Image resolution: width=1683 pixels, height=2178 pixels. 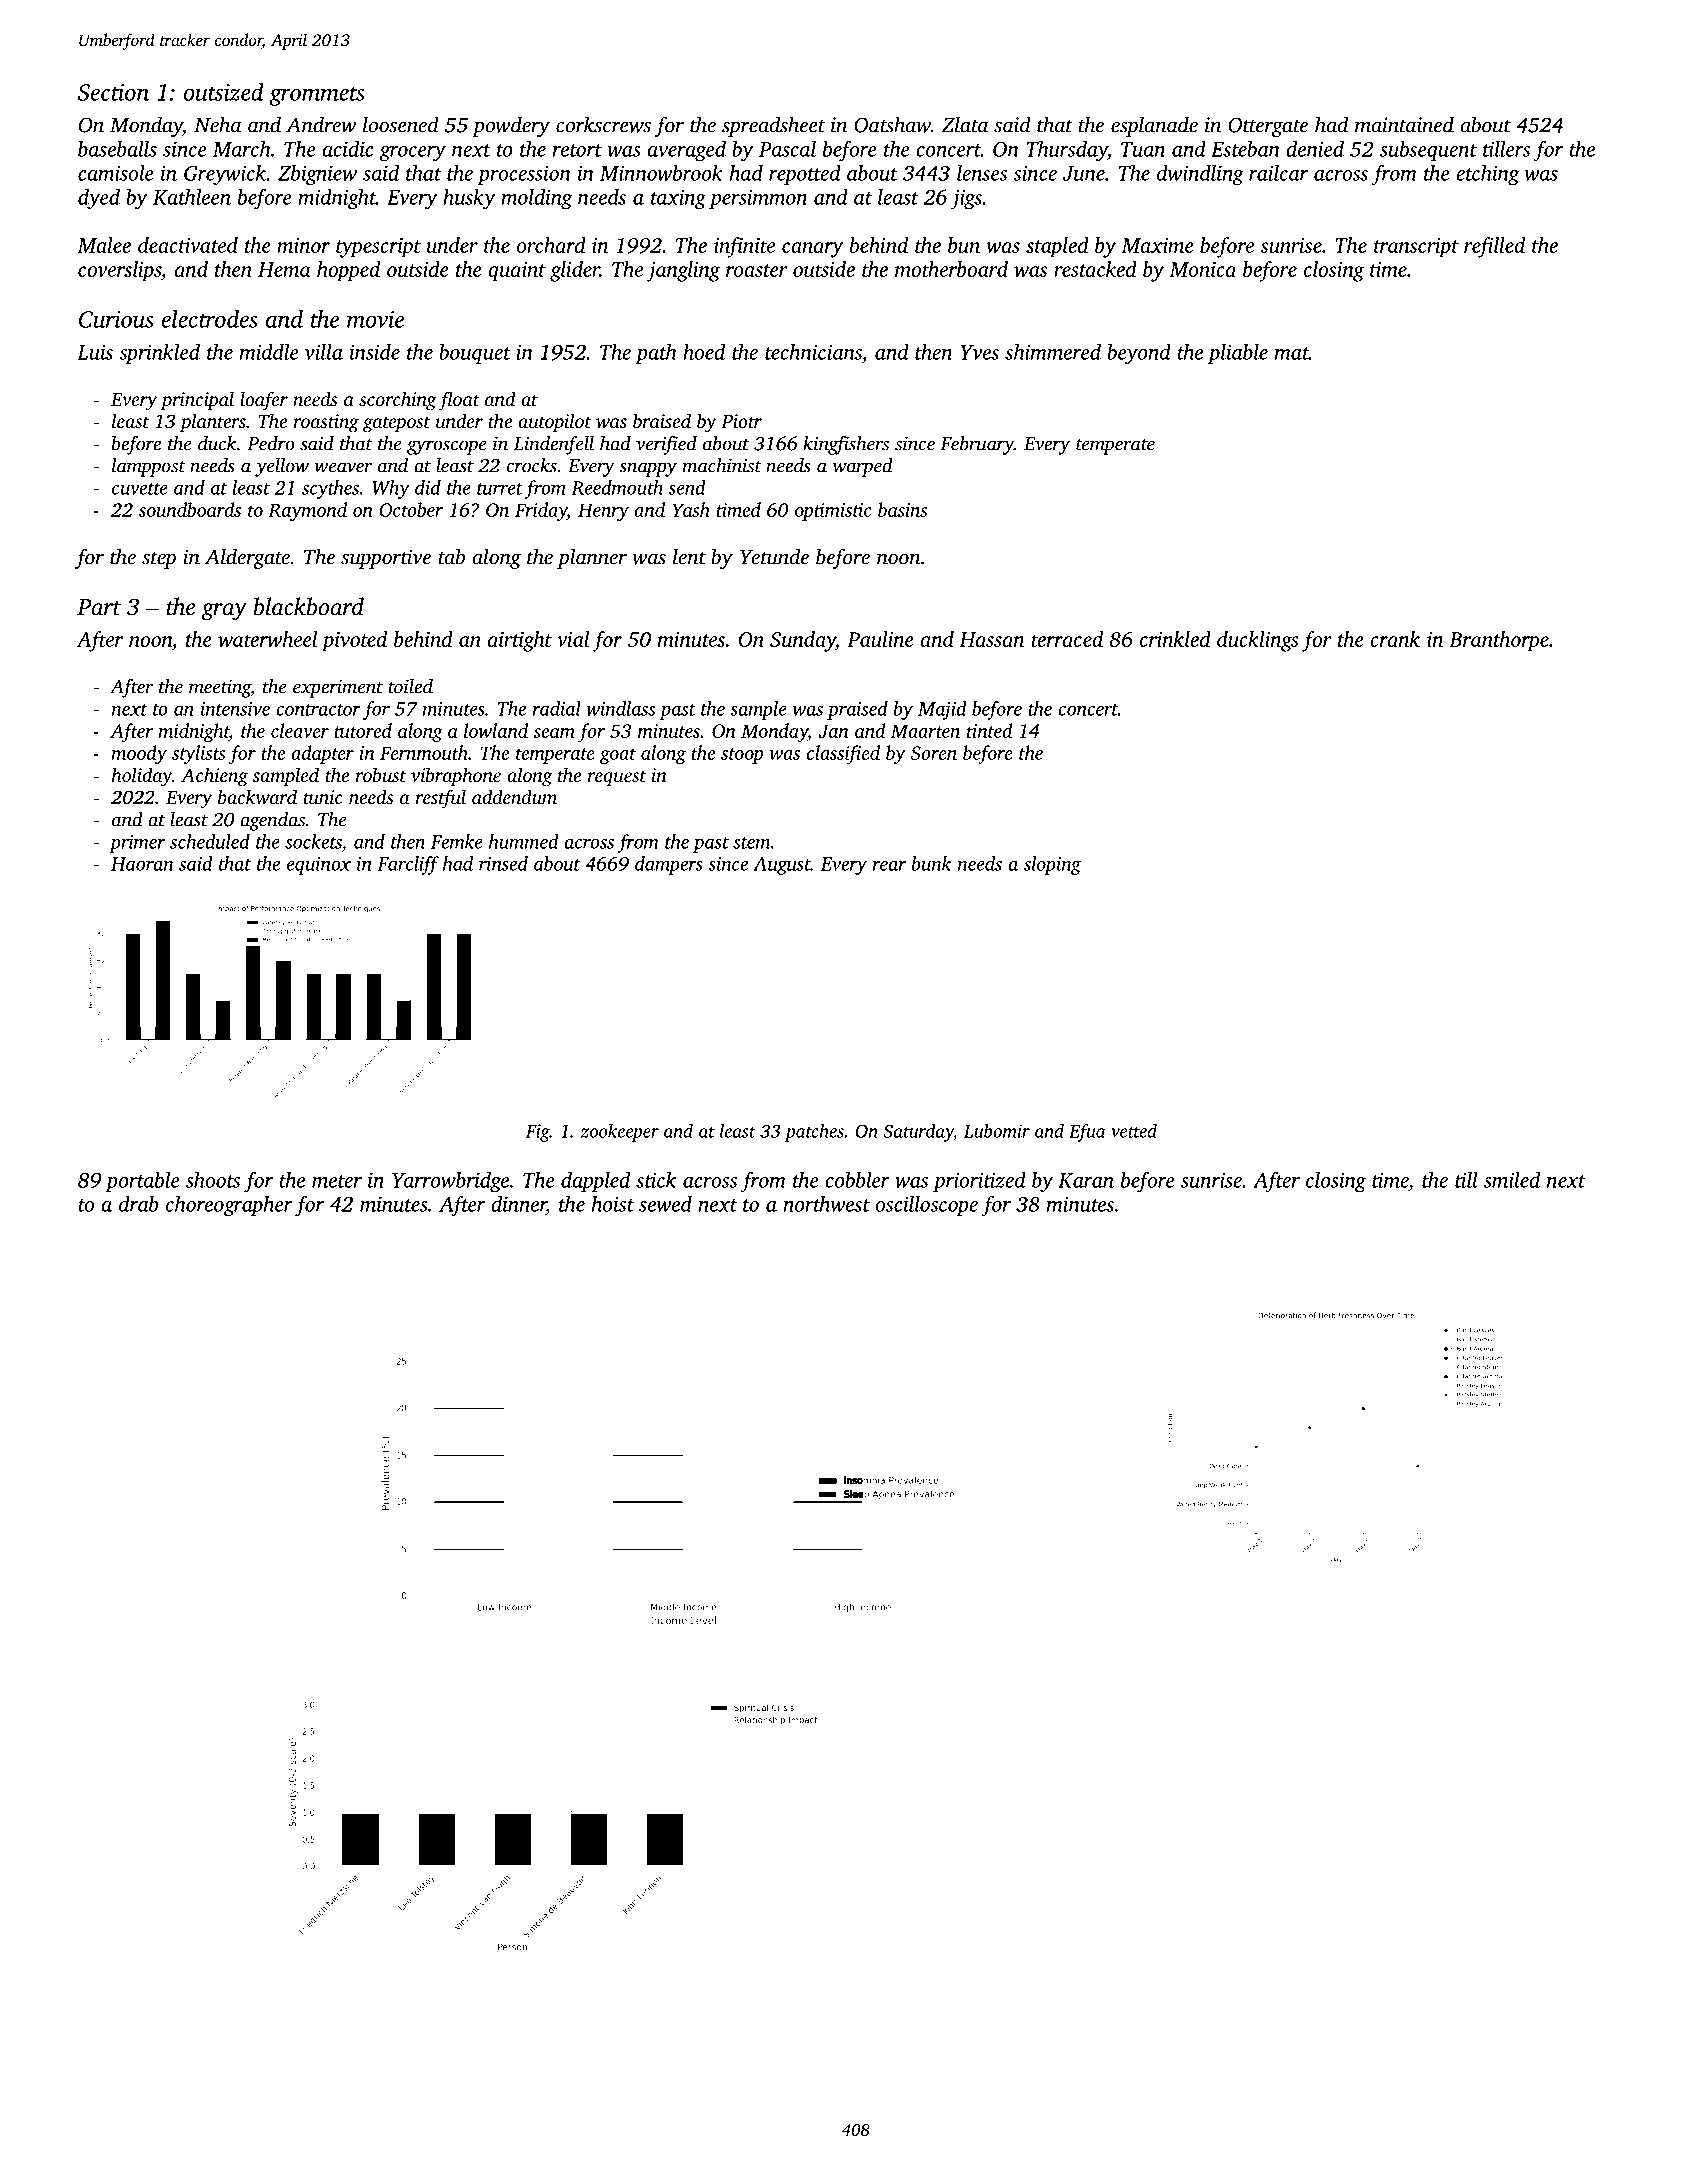 I want to click on vetted, so click(x=1134, y=1131).
